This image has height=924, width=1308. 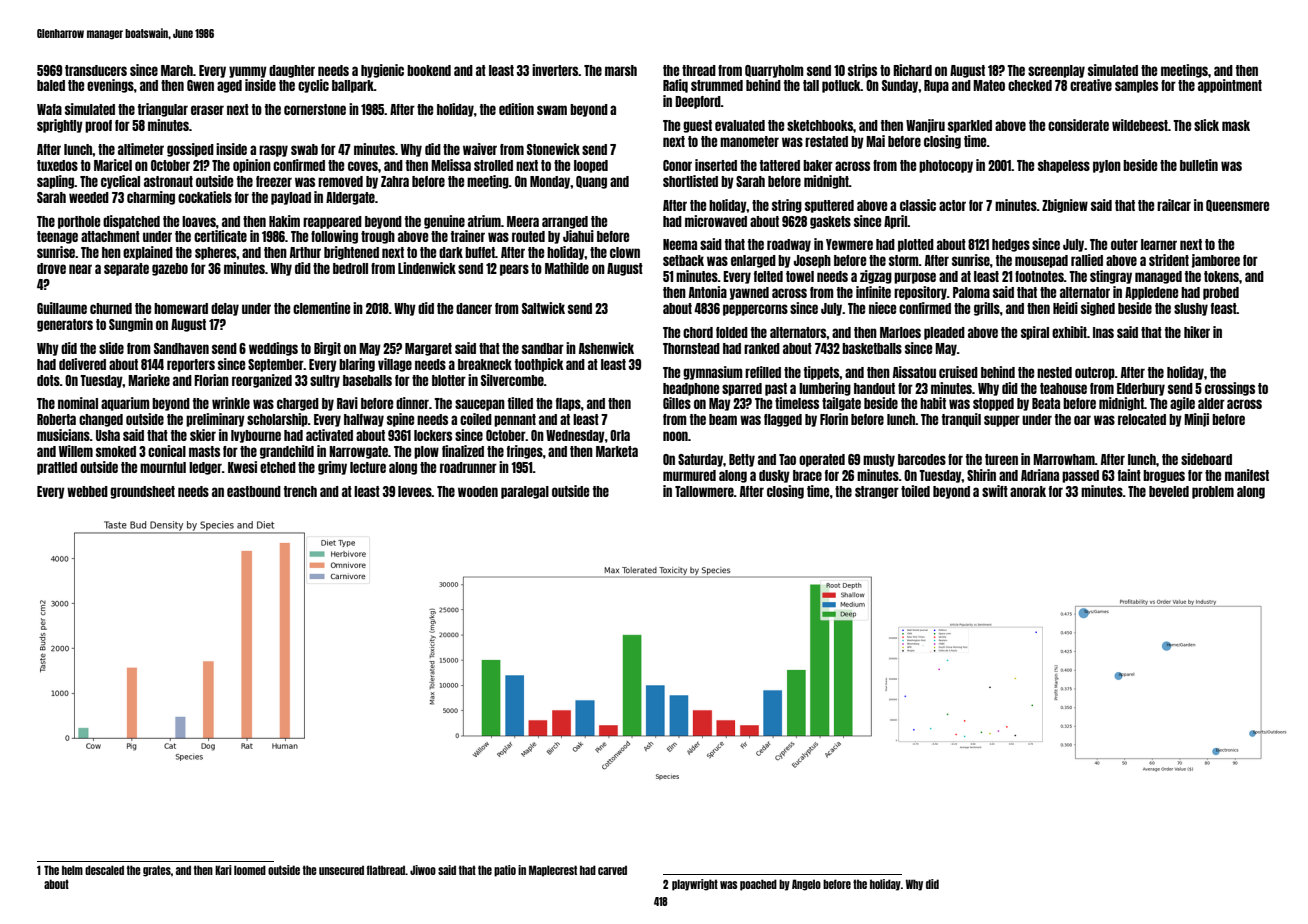 What do you see at coordinates (525, 492) in the image?
I see `paralegal` at bounding box center [525, 492].
